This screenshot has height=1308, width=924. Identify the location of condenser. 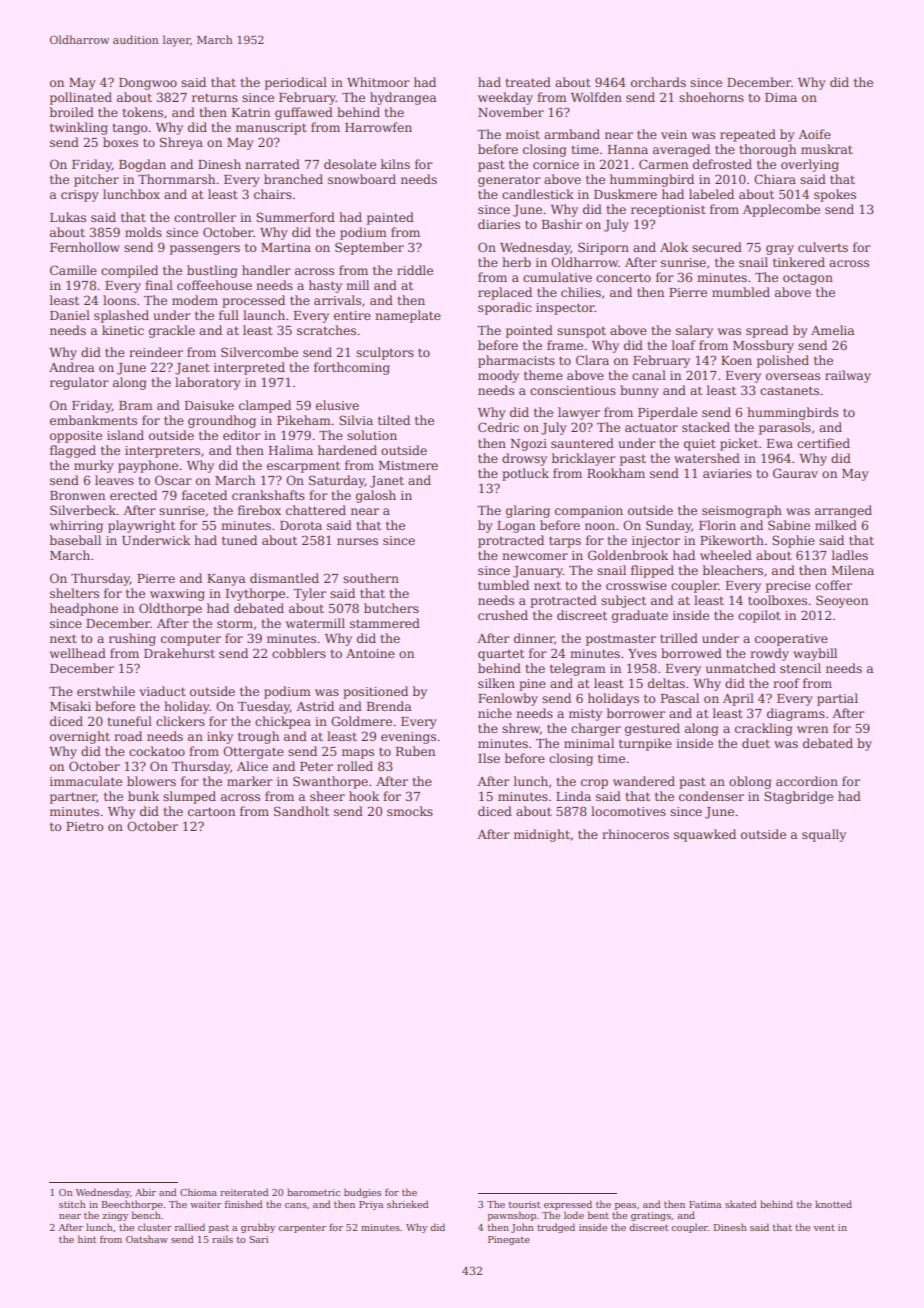
(711, 796).
